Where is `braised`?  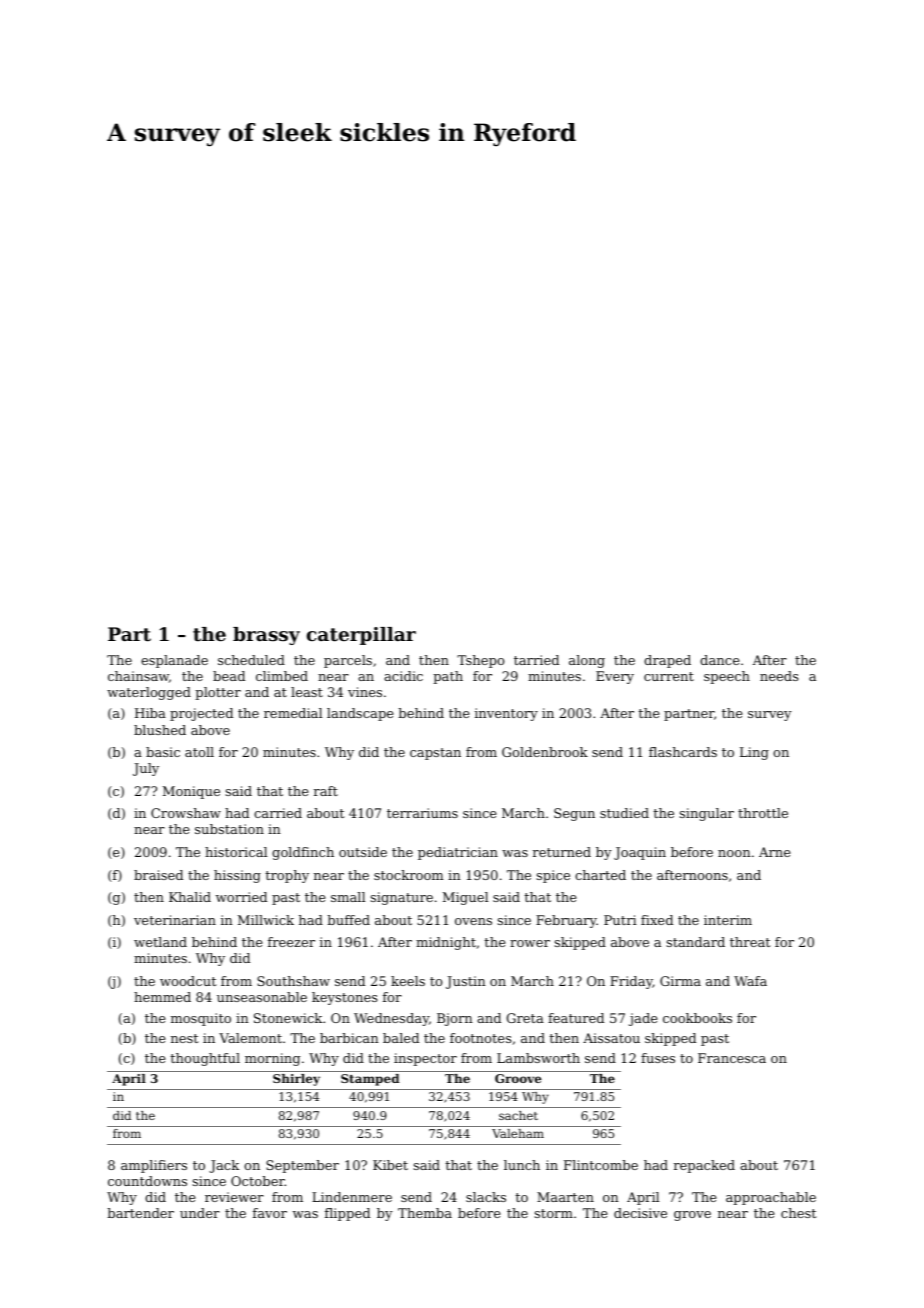 braised is located at coordinates (158, 875).
